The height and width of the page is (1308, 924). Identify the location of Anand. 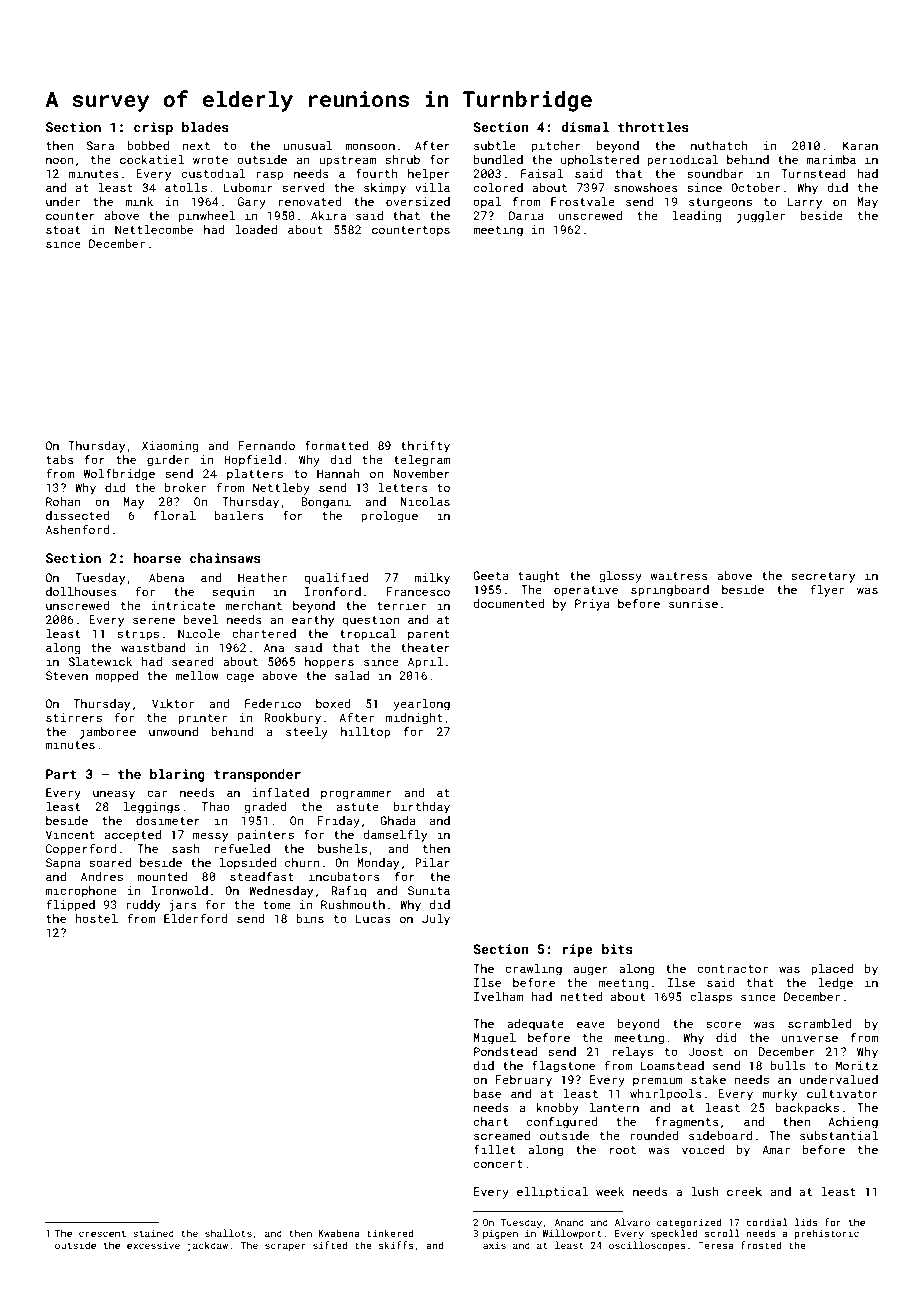
(569, 1222).
